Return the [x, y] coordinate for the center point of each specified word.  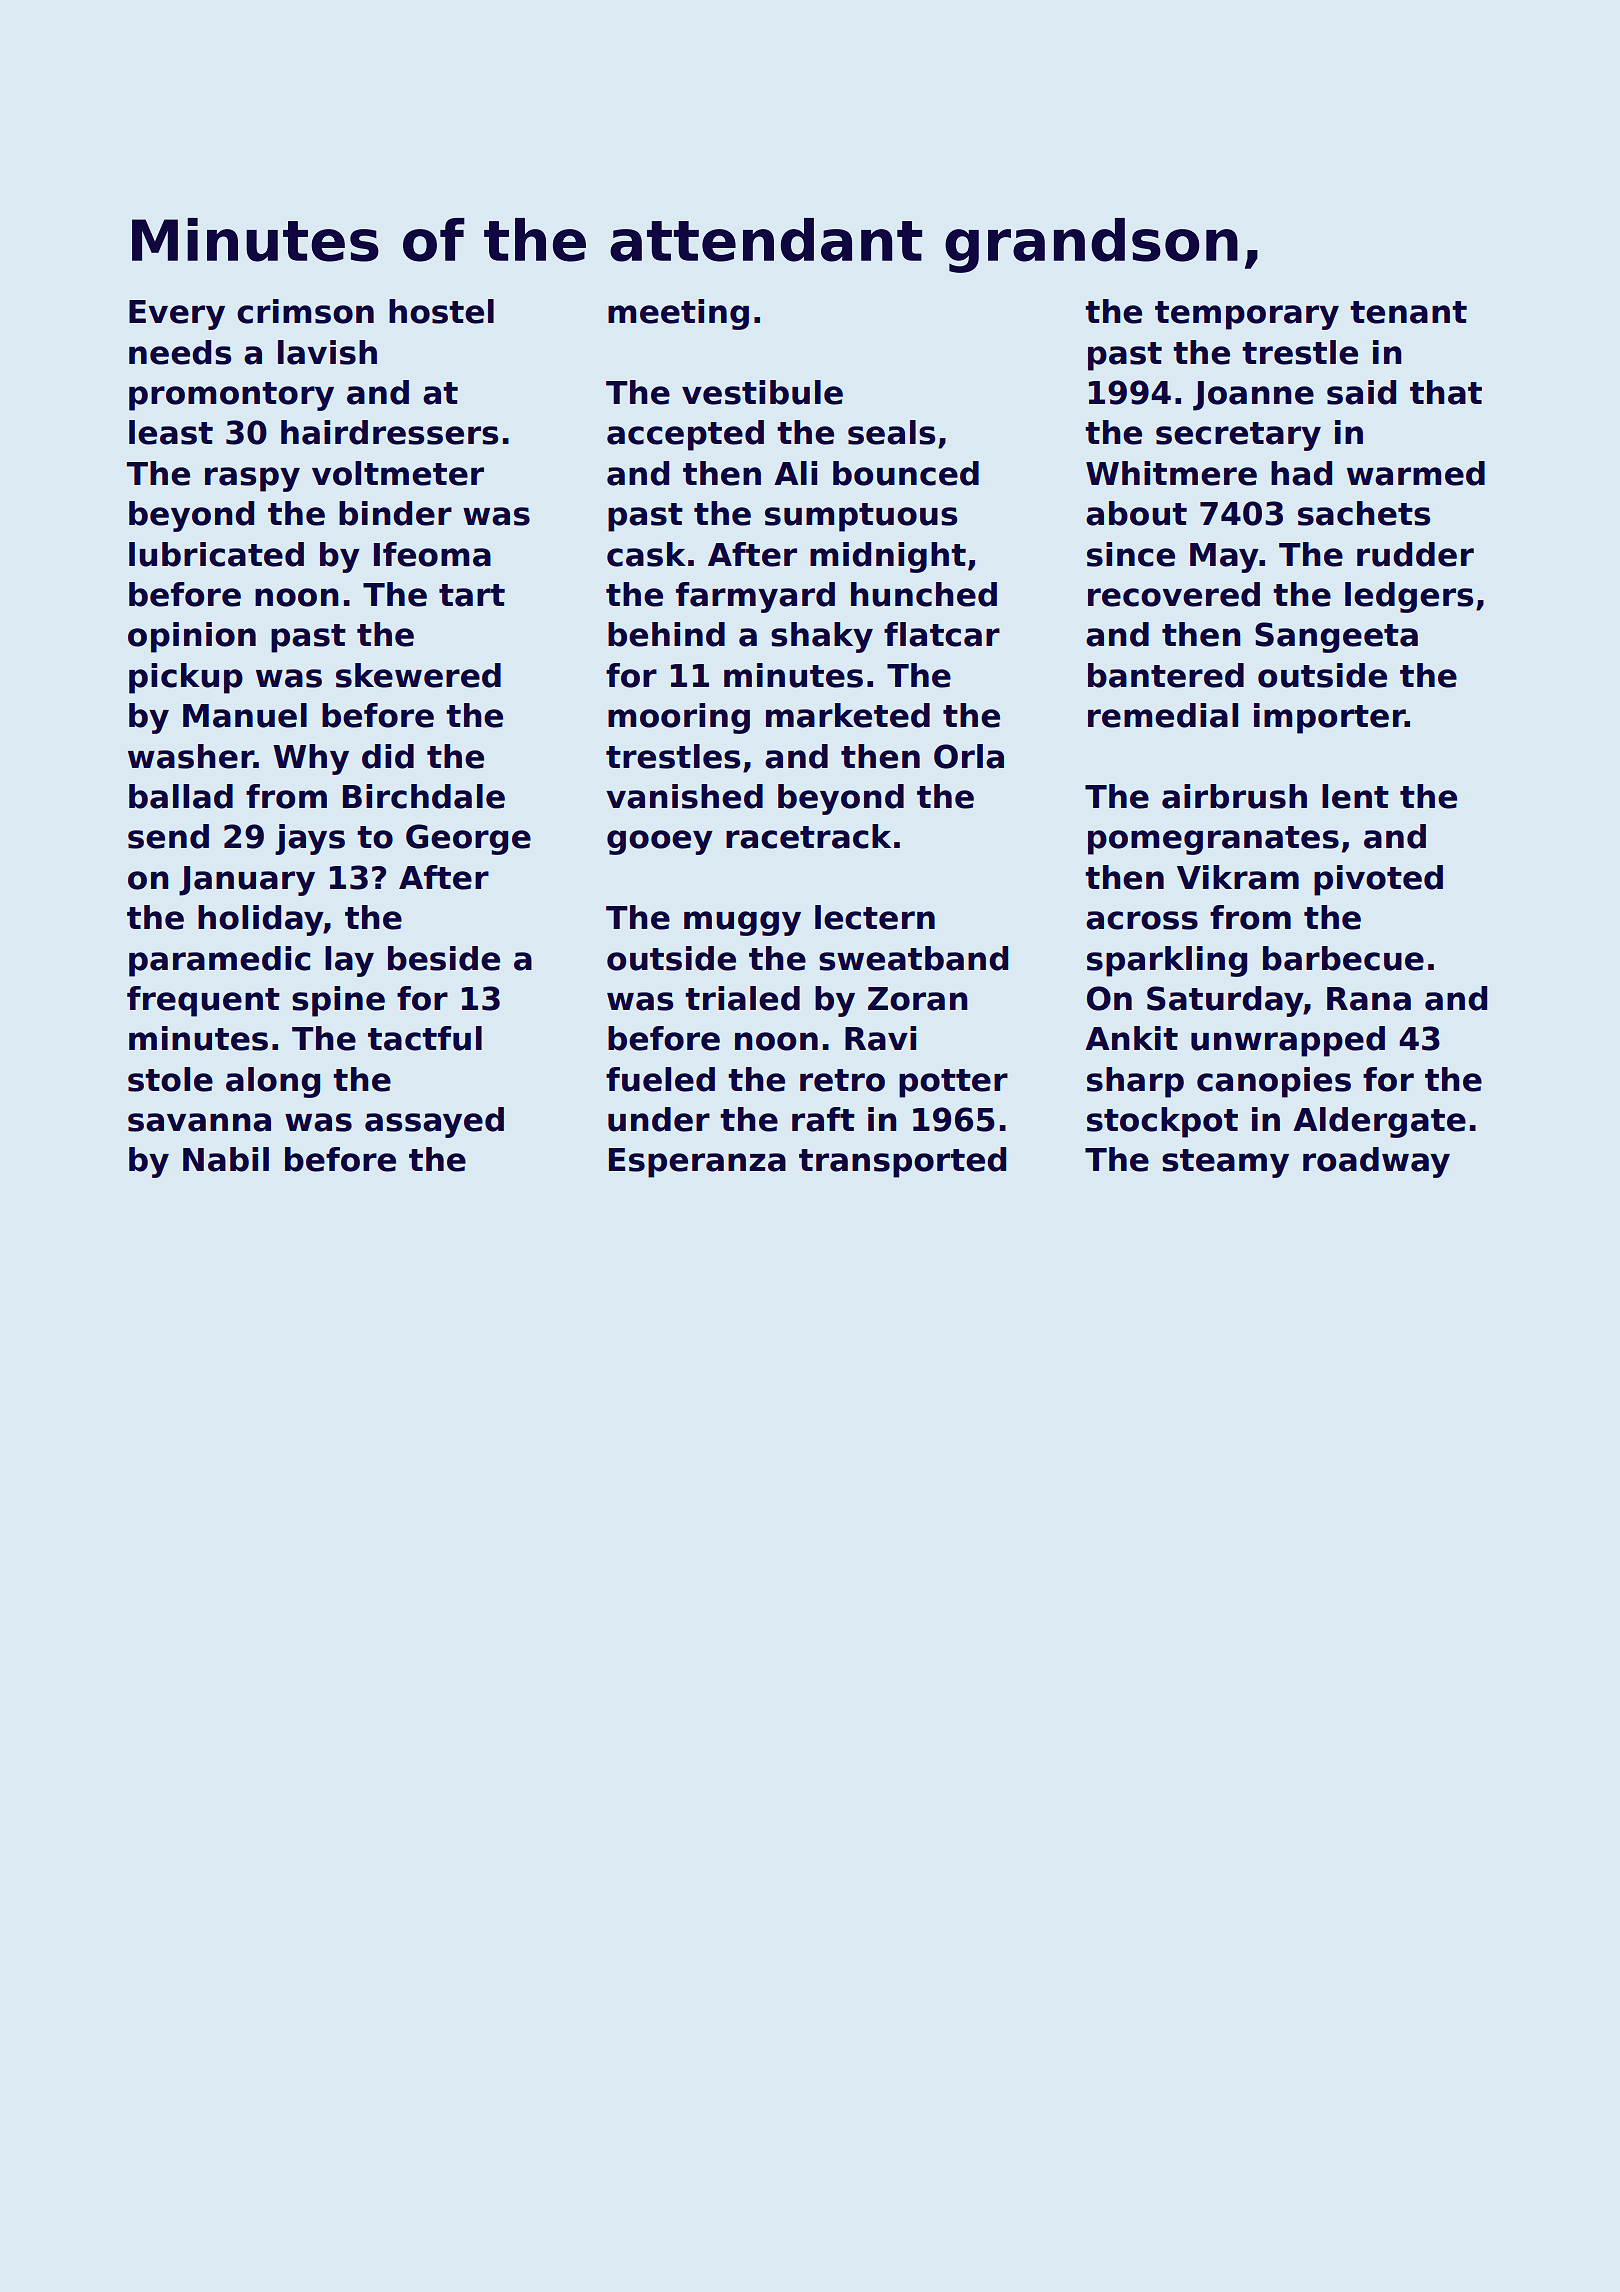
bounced [906, 473]
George [468, 839]
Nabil [226, 1159]
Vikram [1238, 877]
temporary [1247, 315]
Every [177, 315]
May [1224, 558]
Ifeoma [432, 554]
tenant [1408, 312]
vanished [684, 796]
